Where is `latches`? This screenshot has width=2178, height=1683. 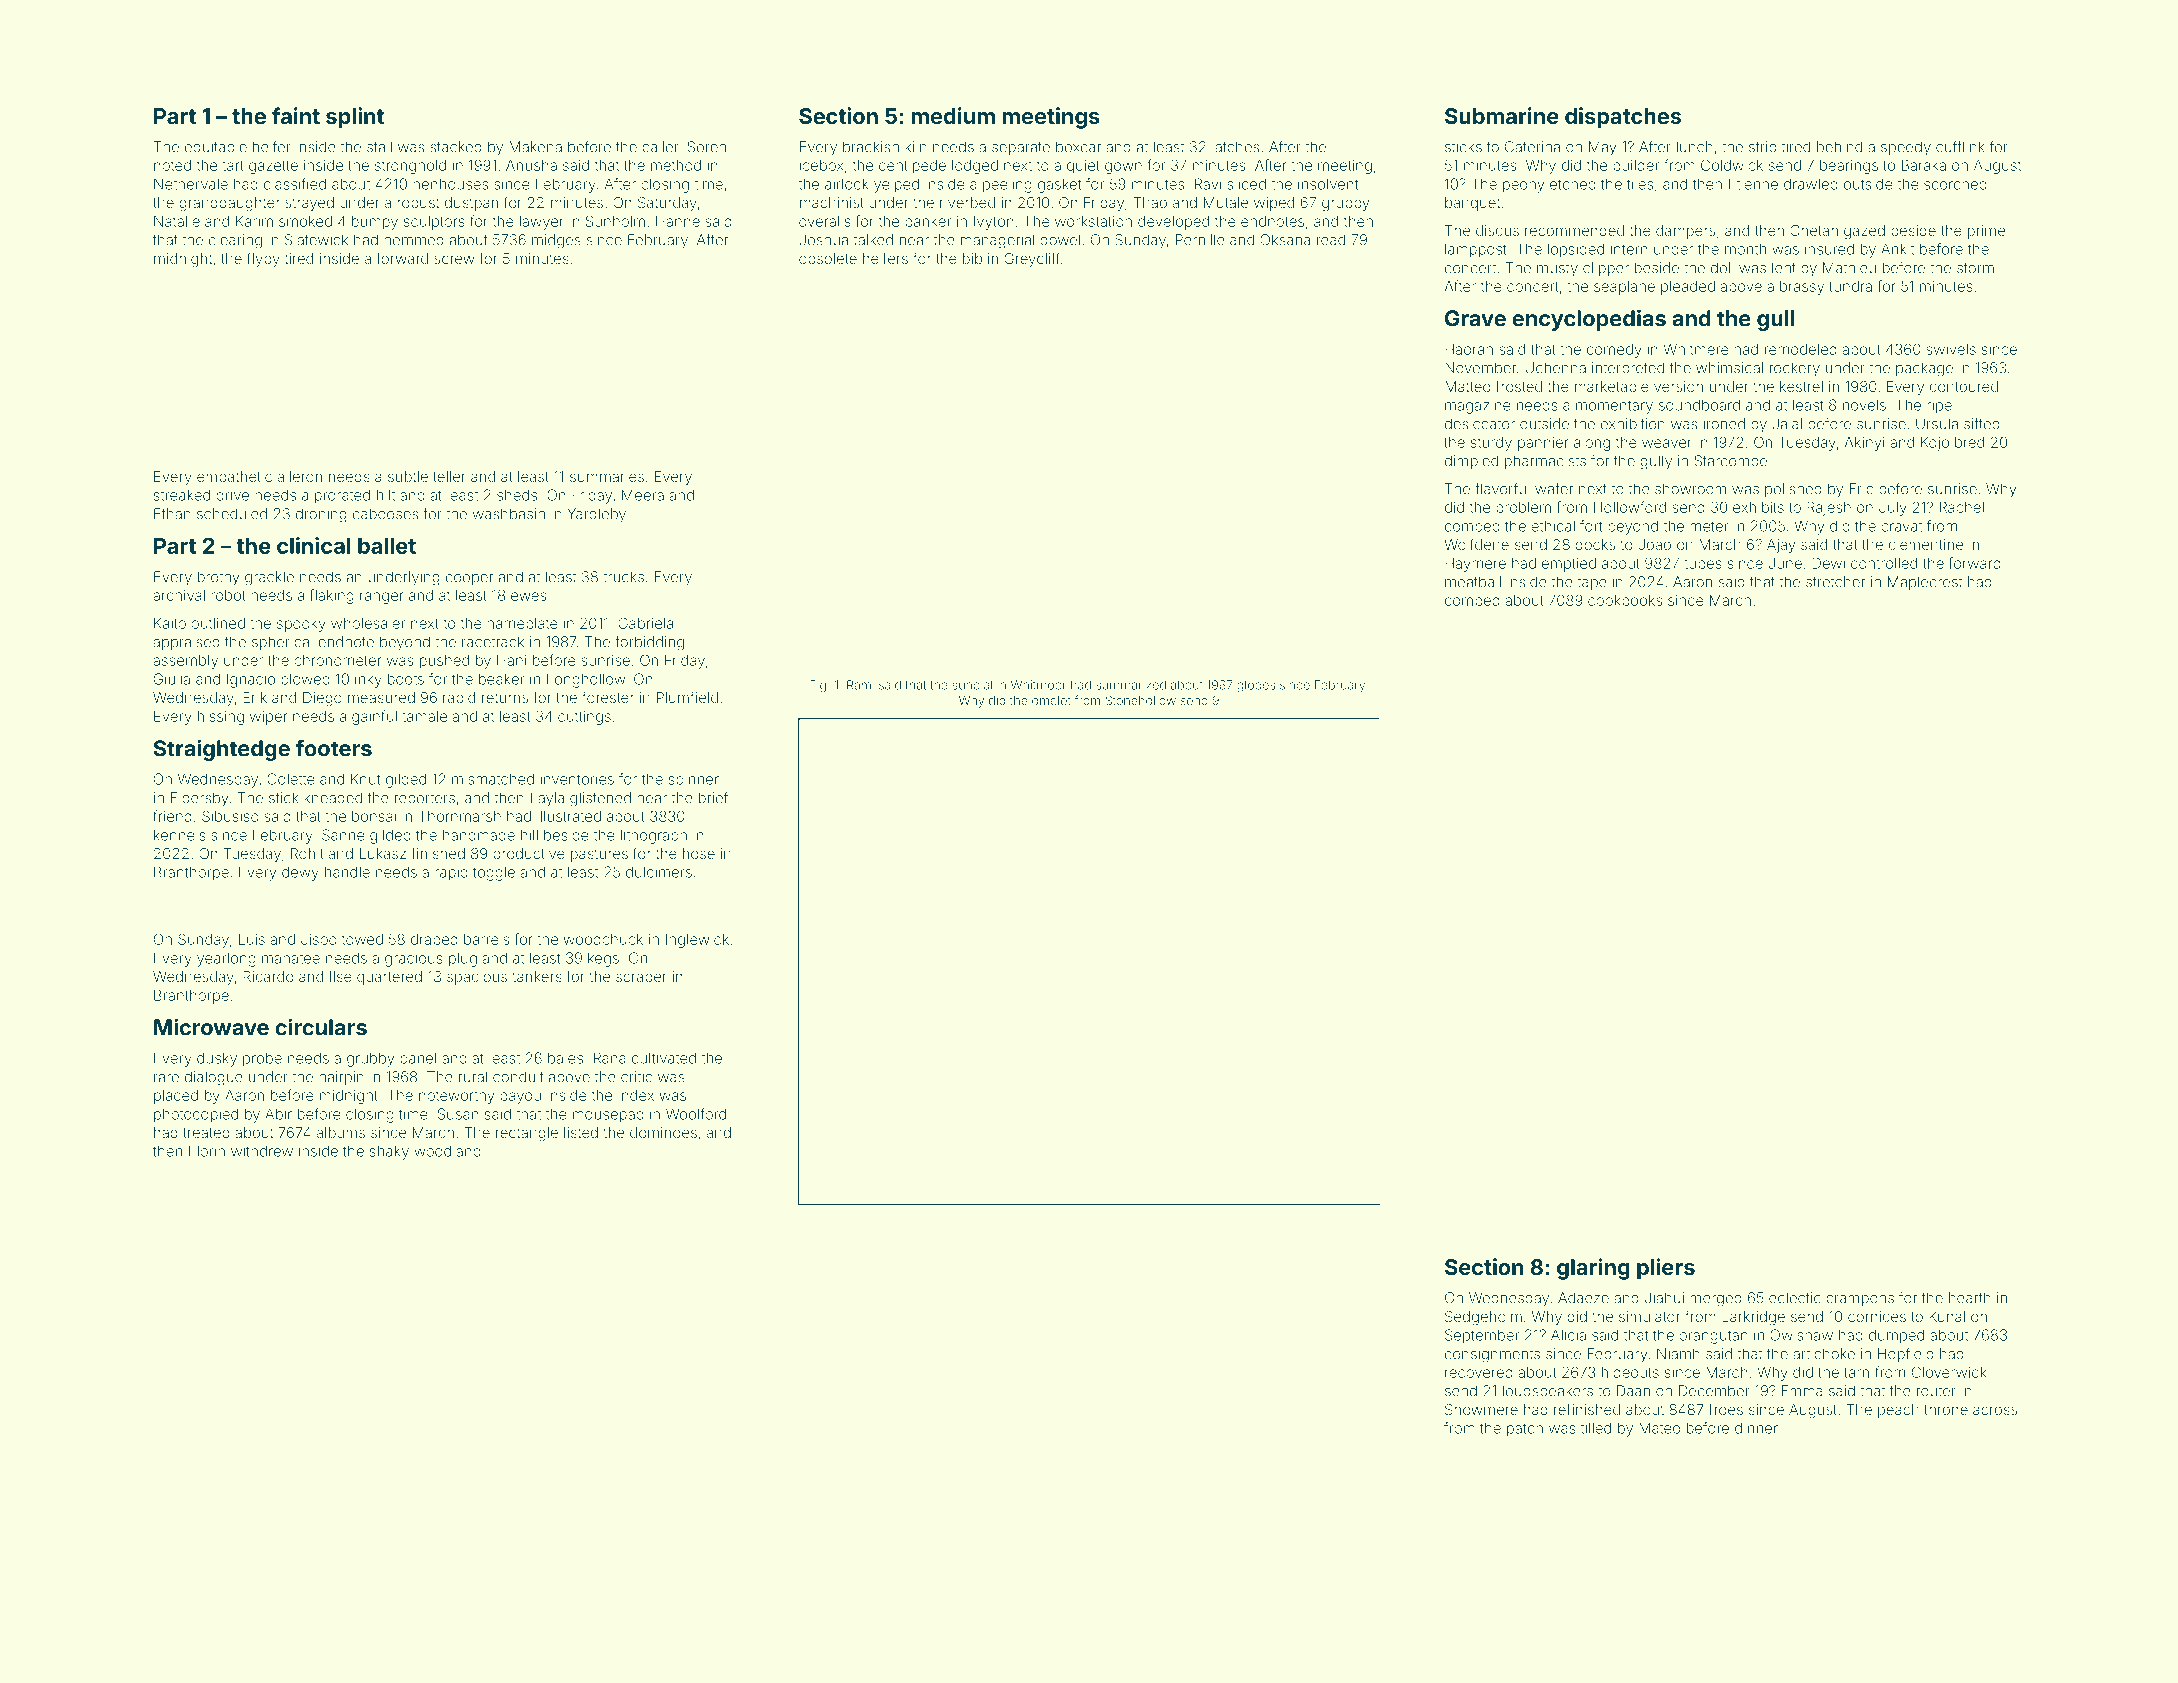 latches is located at coordinates (1235, 147).
